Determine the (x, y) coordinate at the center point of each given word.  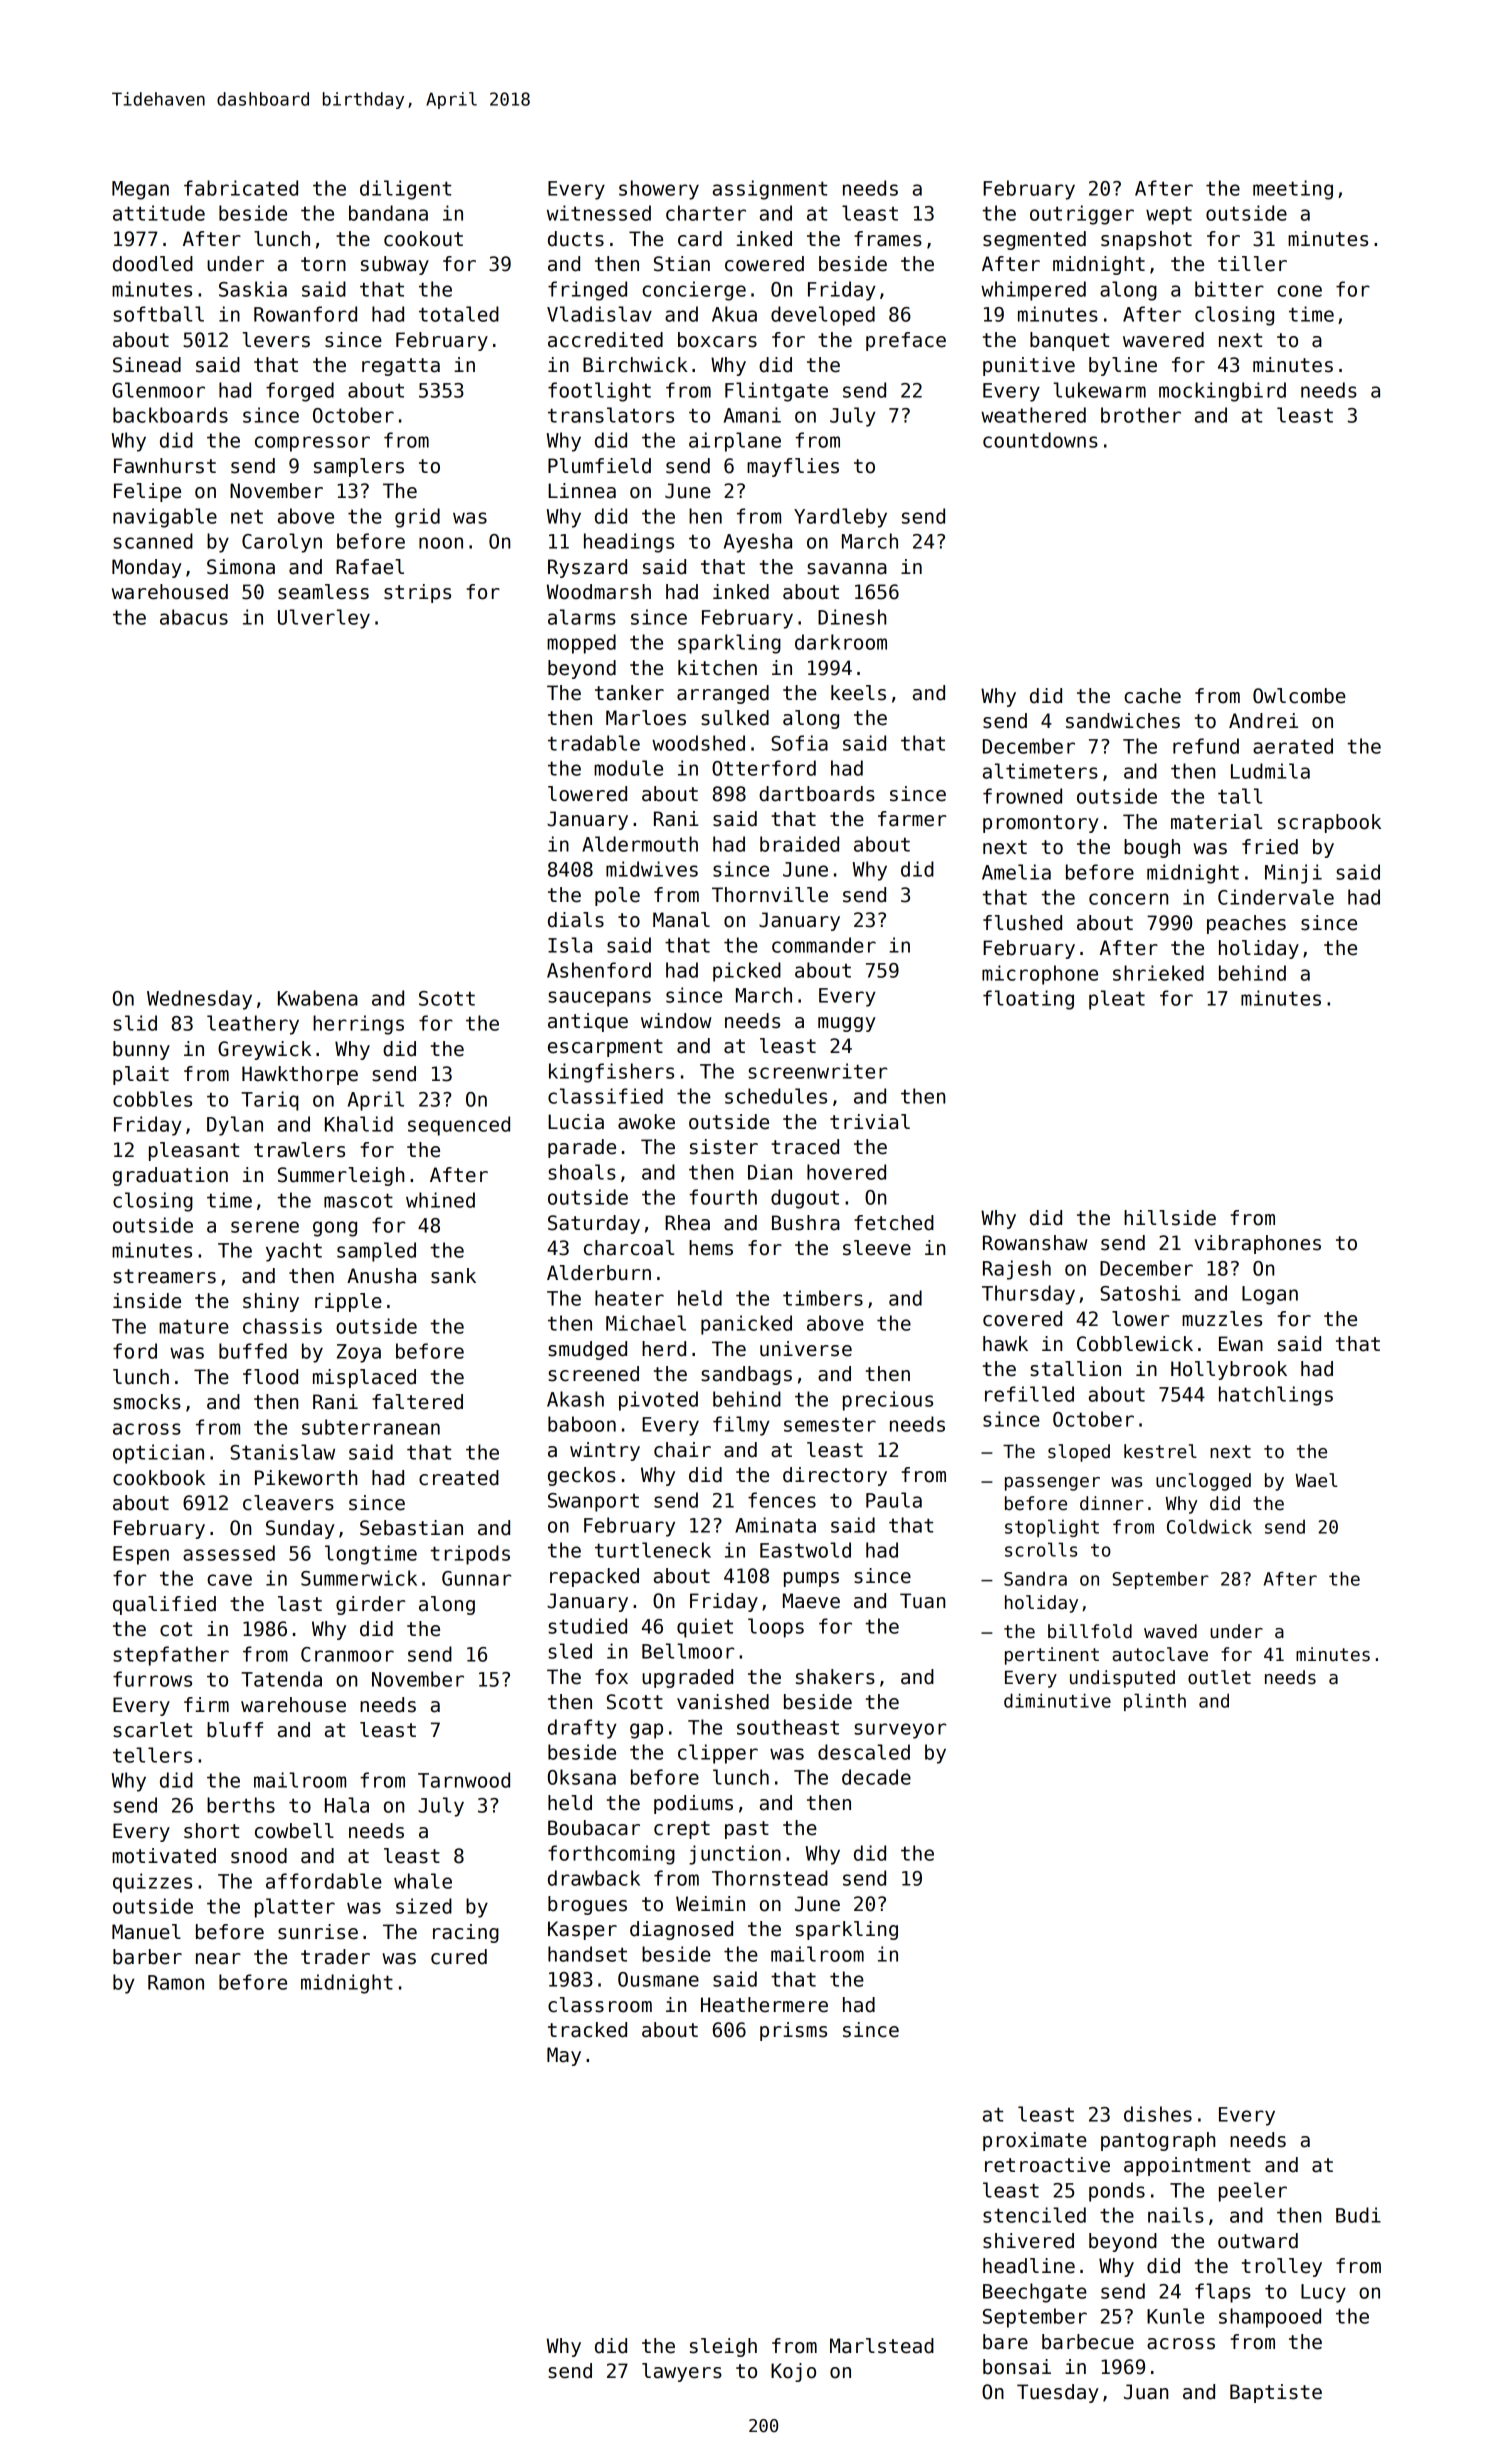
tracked (587, 2030)
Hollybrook (1229, 1370)
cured (459, 1957)
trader (335, 1957)
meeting (1293, 190)
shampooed (1270, 2318)
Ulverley (324, 619)
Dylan (235, 1126)
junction (735, 1855)
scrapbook (1329, 823)
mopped (581, 644)
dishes (1158, 2114)
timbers (823, 1298)
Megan (140, 190)
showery (659, 190)
